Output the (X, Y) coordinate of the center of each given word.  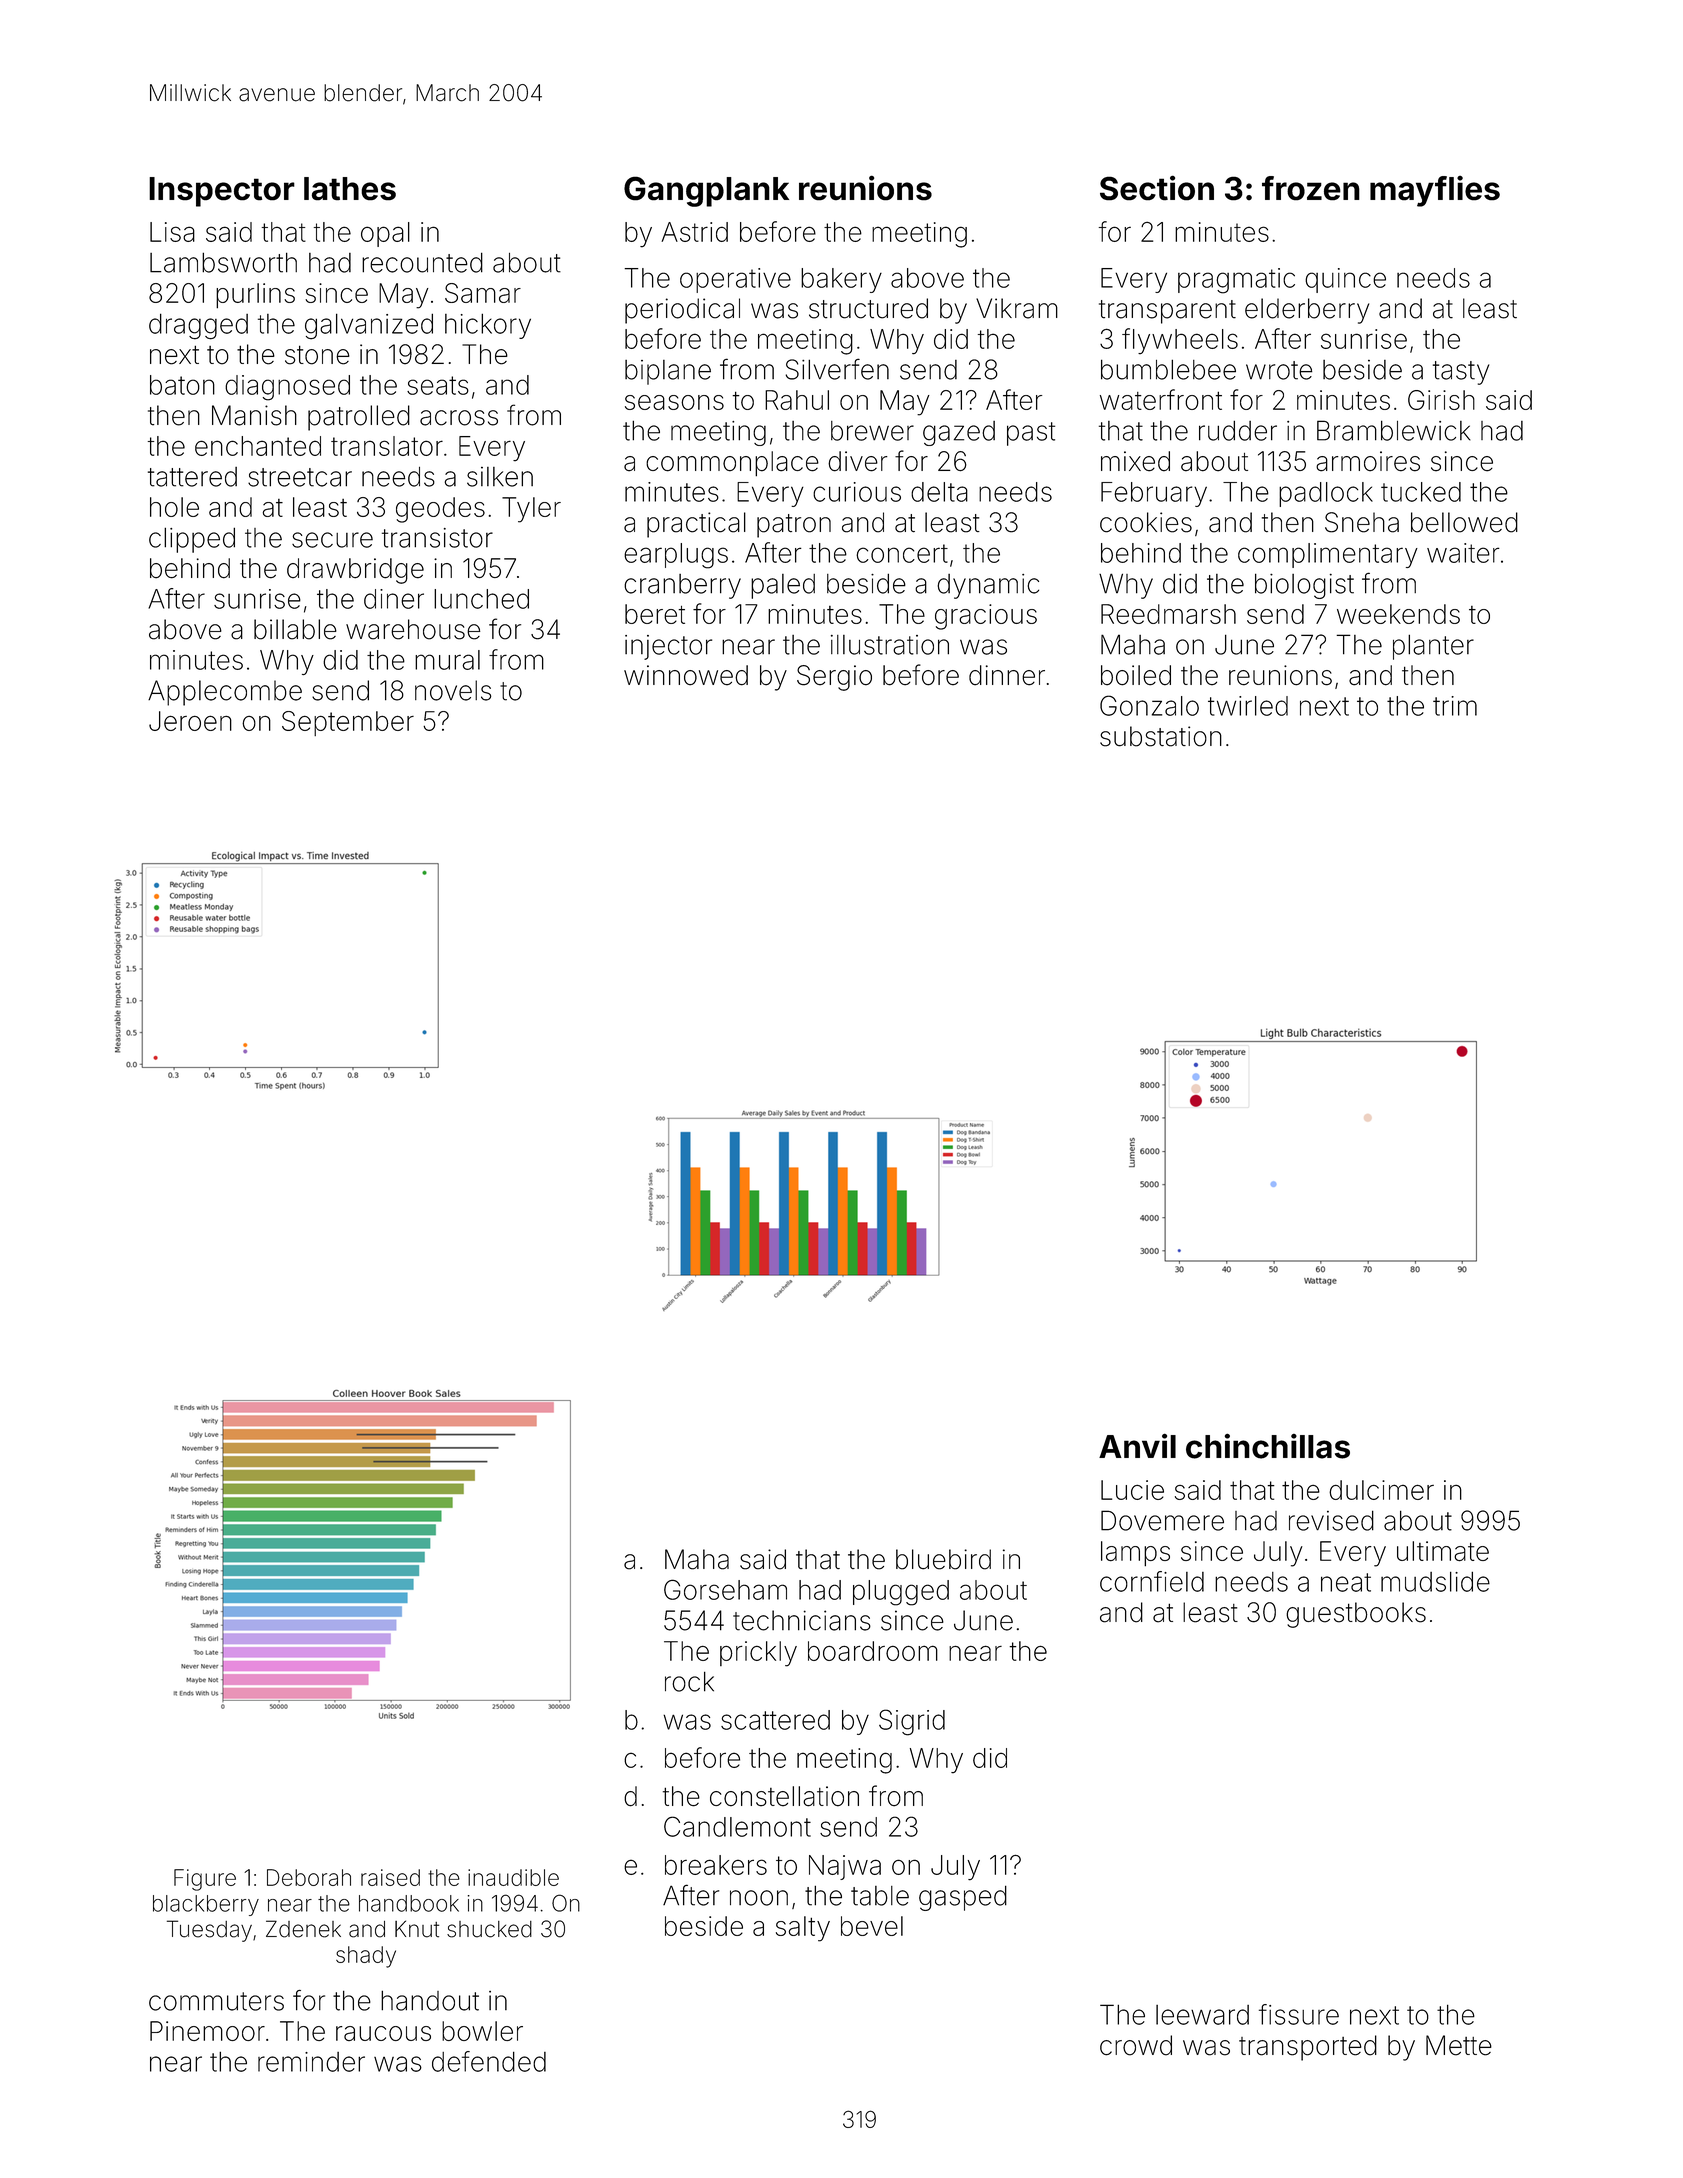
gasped (963, 1898)
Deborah (309, 1877)
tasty (1461, 373)
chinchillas (1268, 1446)
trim (1455, 706)
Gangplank (706, 191)
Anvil (1137, 1445)
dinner (1007, 675)
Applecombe (225, 693)
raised (390, 1877)
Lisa (172, 232)
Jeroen (190, 721)
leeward (1202, 2015)
